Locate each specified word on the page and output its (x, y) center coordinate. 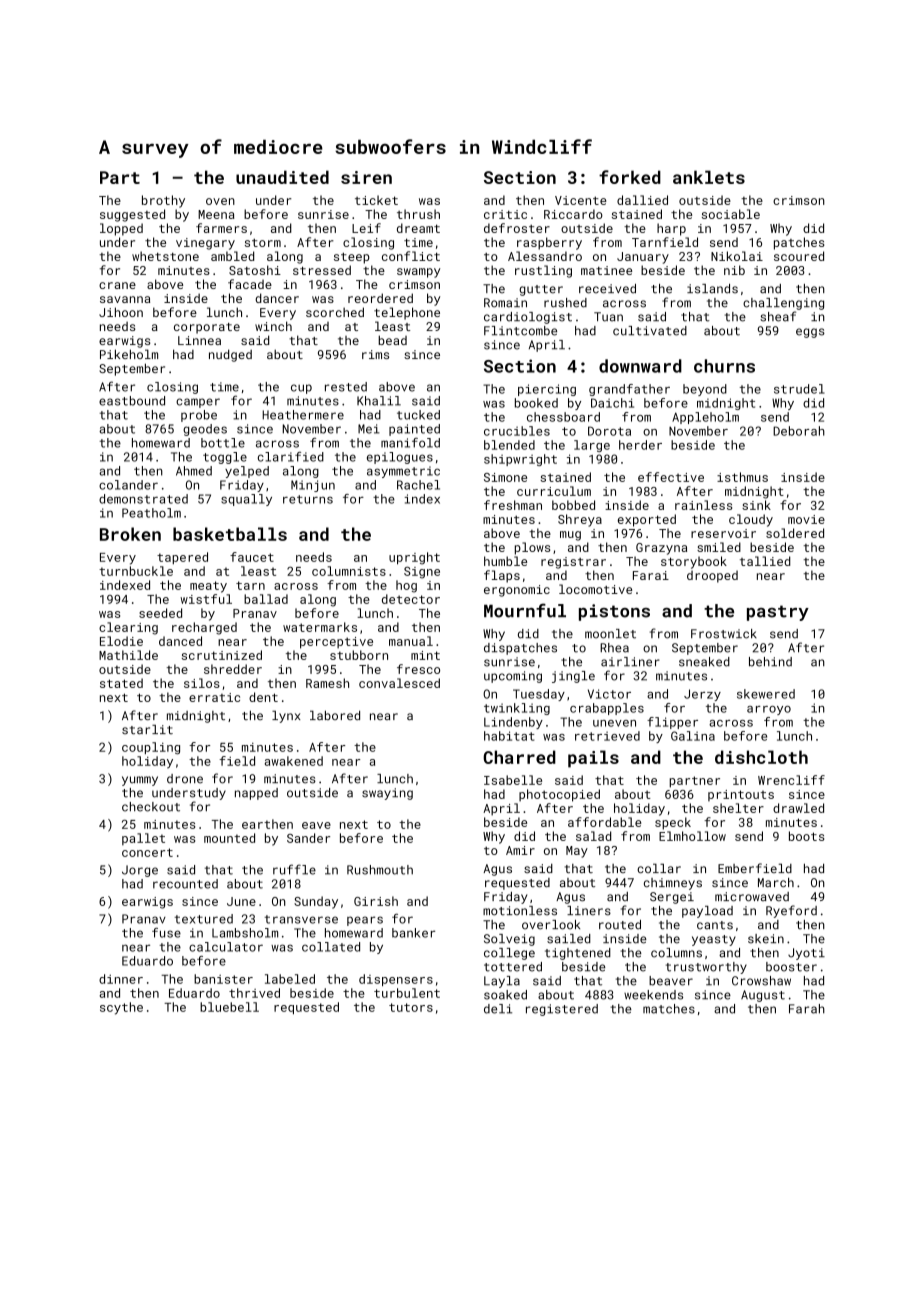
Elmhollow (692, 836)
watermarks (320, 627)
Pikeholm (129, 354)
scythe (121, 1008)
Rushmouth (380, 870)
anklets (709, 177)
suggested (132, 215)
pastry (778, 613)
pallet (143, 839)
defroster (517, 228)
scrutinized (222, 655)
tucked (418, 415)
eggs (810, 333)
